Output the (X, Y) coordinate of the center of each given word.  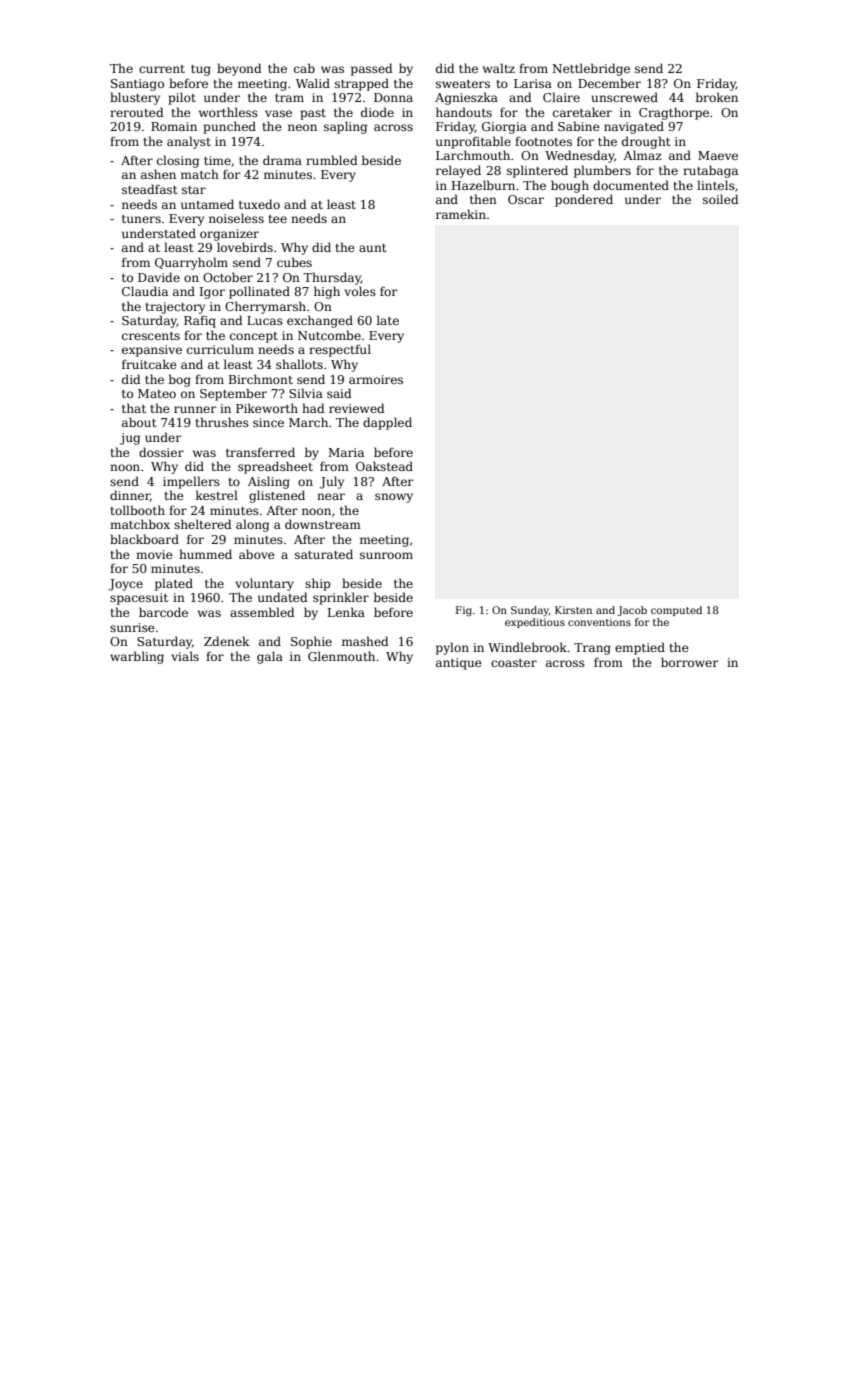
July (332, 482)
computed (676, 611)
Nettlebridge (591, 69)
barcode (163, 612)
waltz (499, 68)
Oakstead (384, 466)
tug (201, 70)
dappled (387, 423)
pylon (452, 648)
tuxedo (259, 204)
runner (195, 409)
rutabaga (710, 171)
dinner (130, 496)
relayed (458, 171)
